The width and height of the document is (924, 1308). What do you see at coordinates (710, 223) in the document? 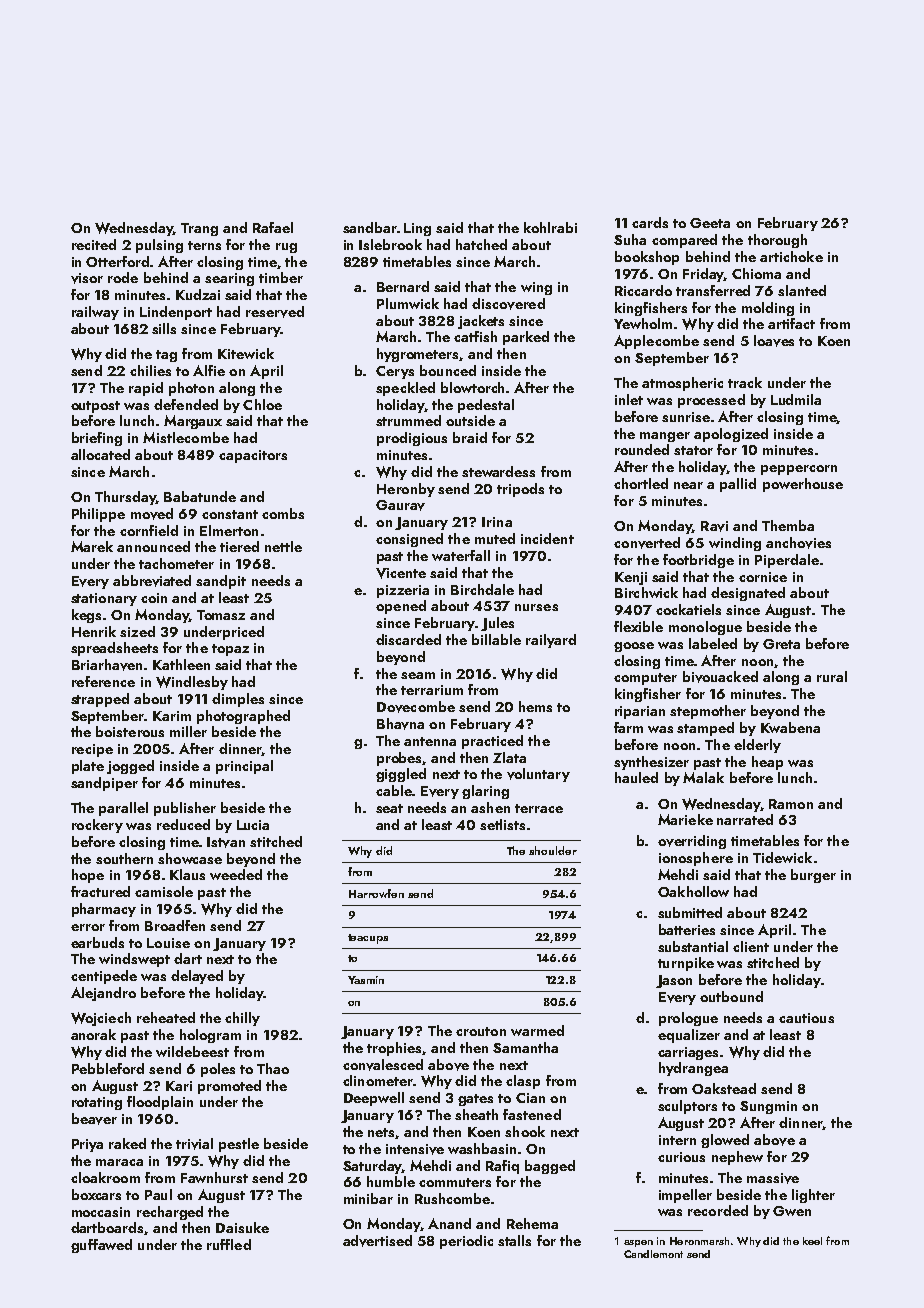
I see `Geeta` at bounding box center [710, 223].
